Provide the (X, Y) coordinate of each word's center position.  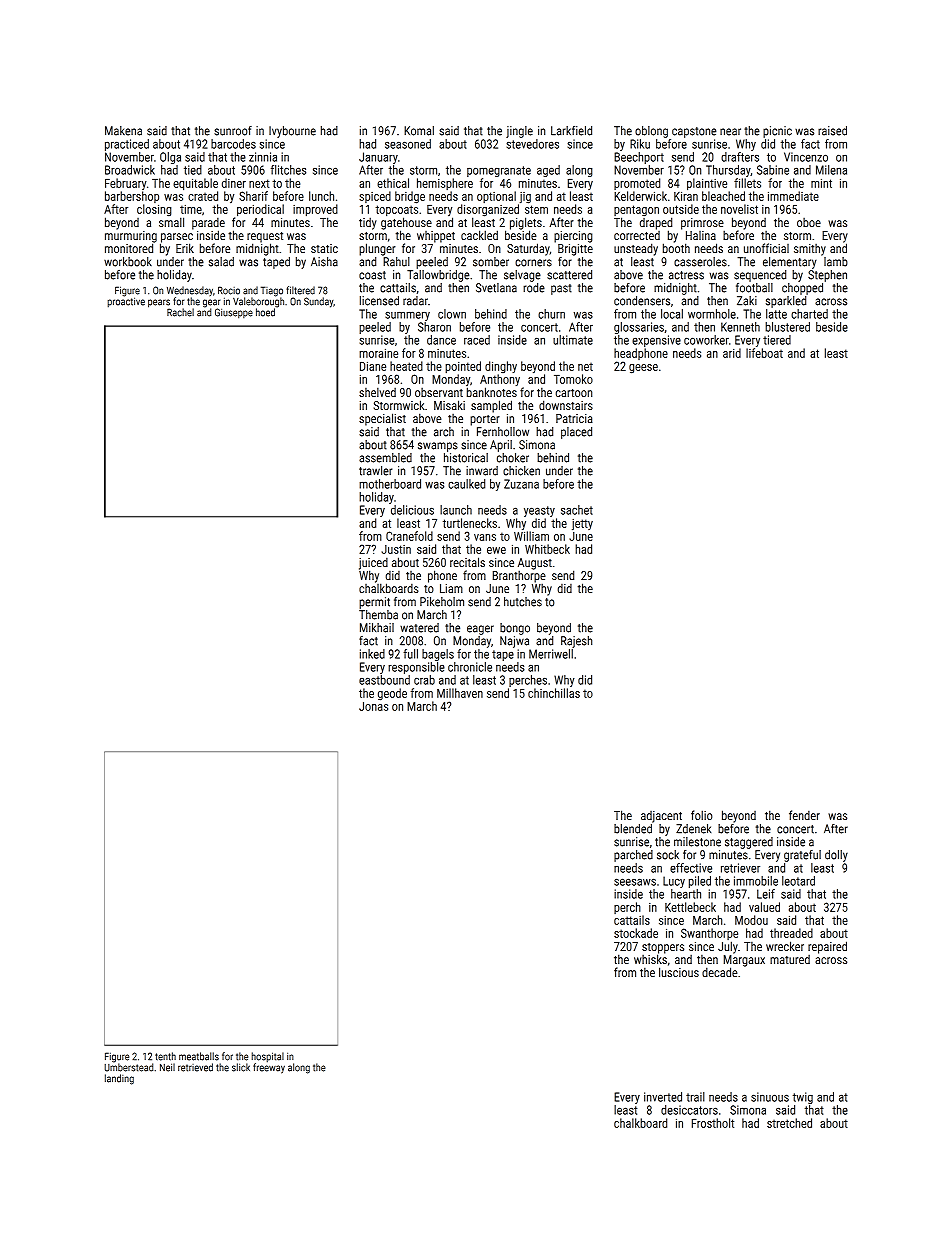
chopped (802, 289)
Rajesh (576, 642)
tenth (165, 1056)
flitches (288, 170)
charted (809, 314)
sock (668, 855)
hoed (265, 312)
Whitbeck (547, 549)
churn (551, 314)
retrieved (195, 1067)
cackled (479, 235)
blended (633, 829)
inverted (663, 1097)
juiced (373, 564)
